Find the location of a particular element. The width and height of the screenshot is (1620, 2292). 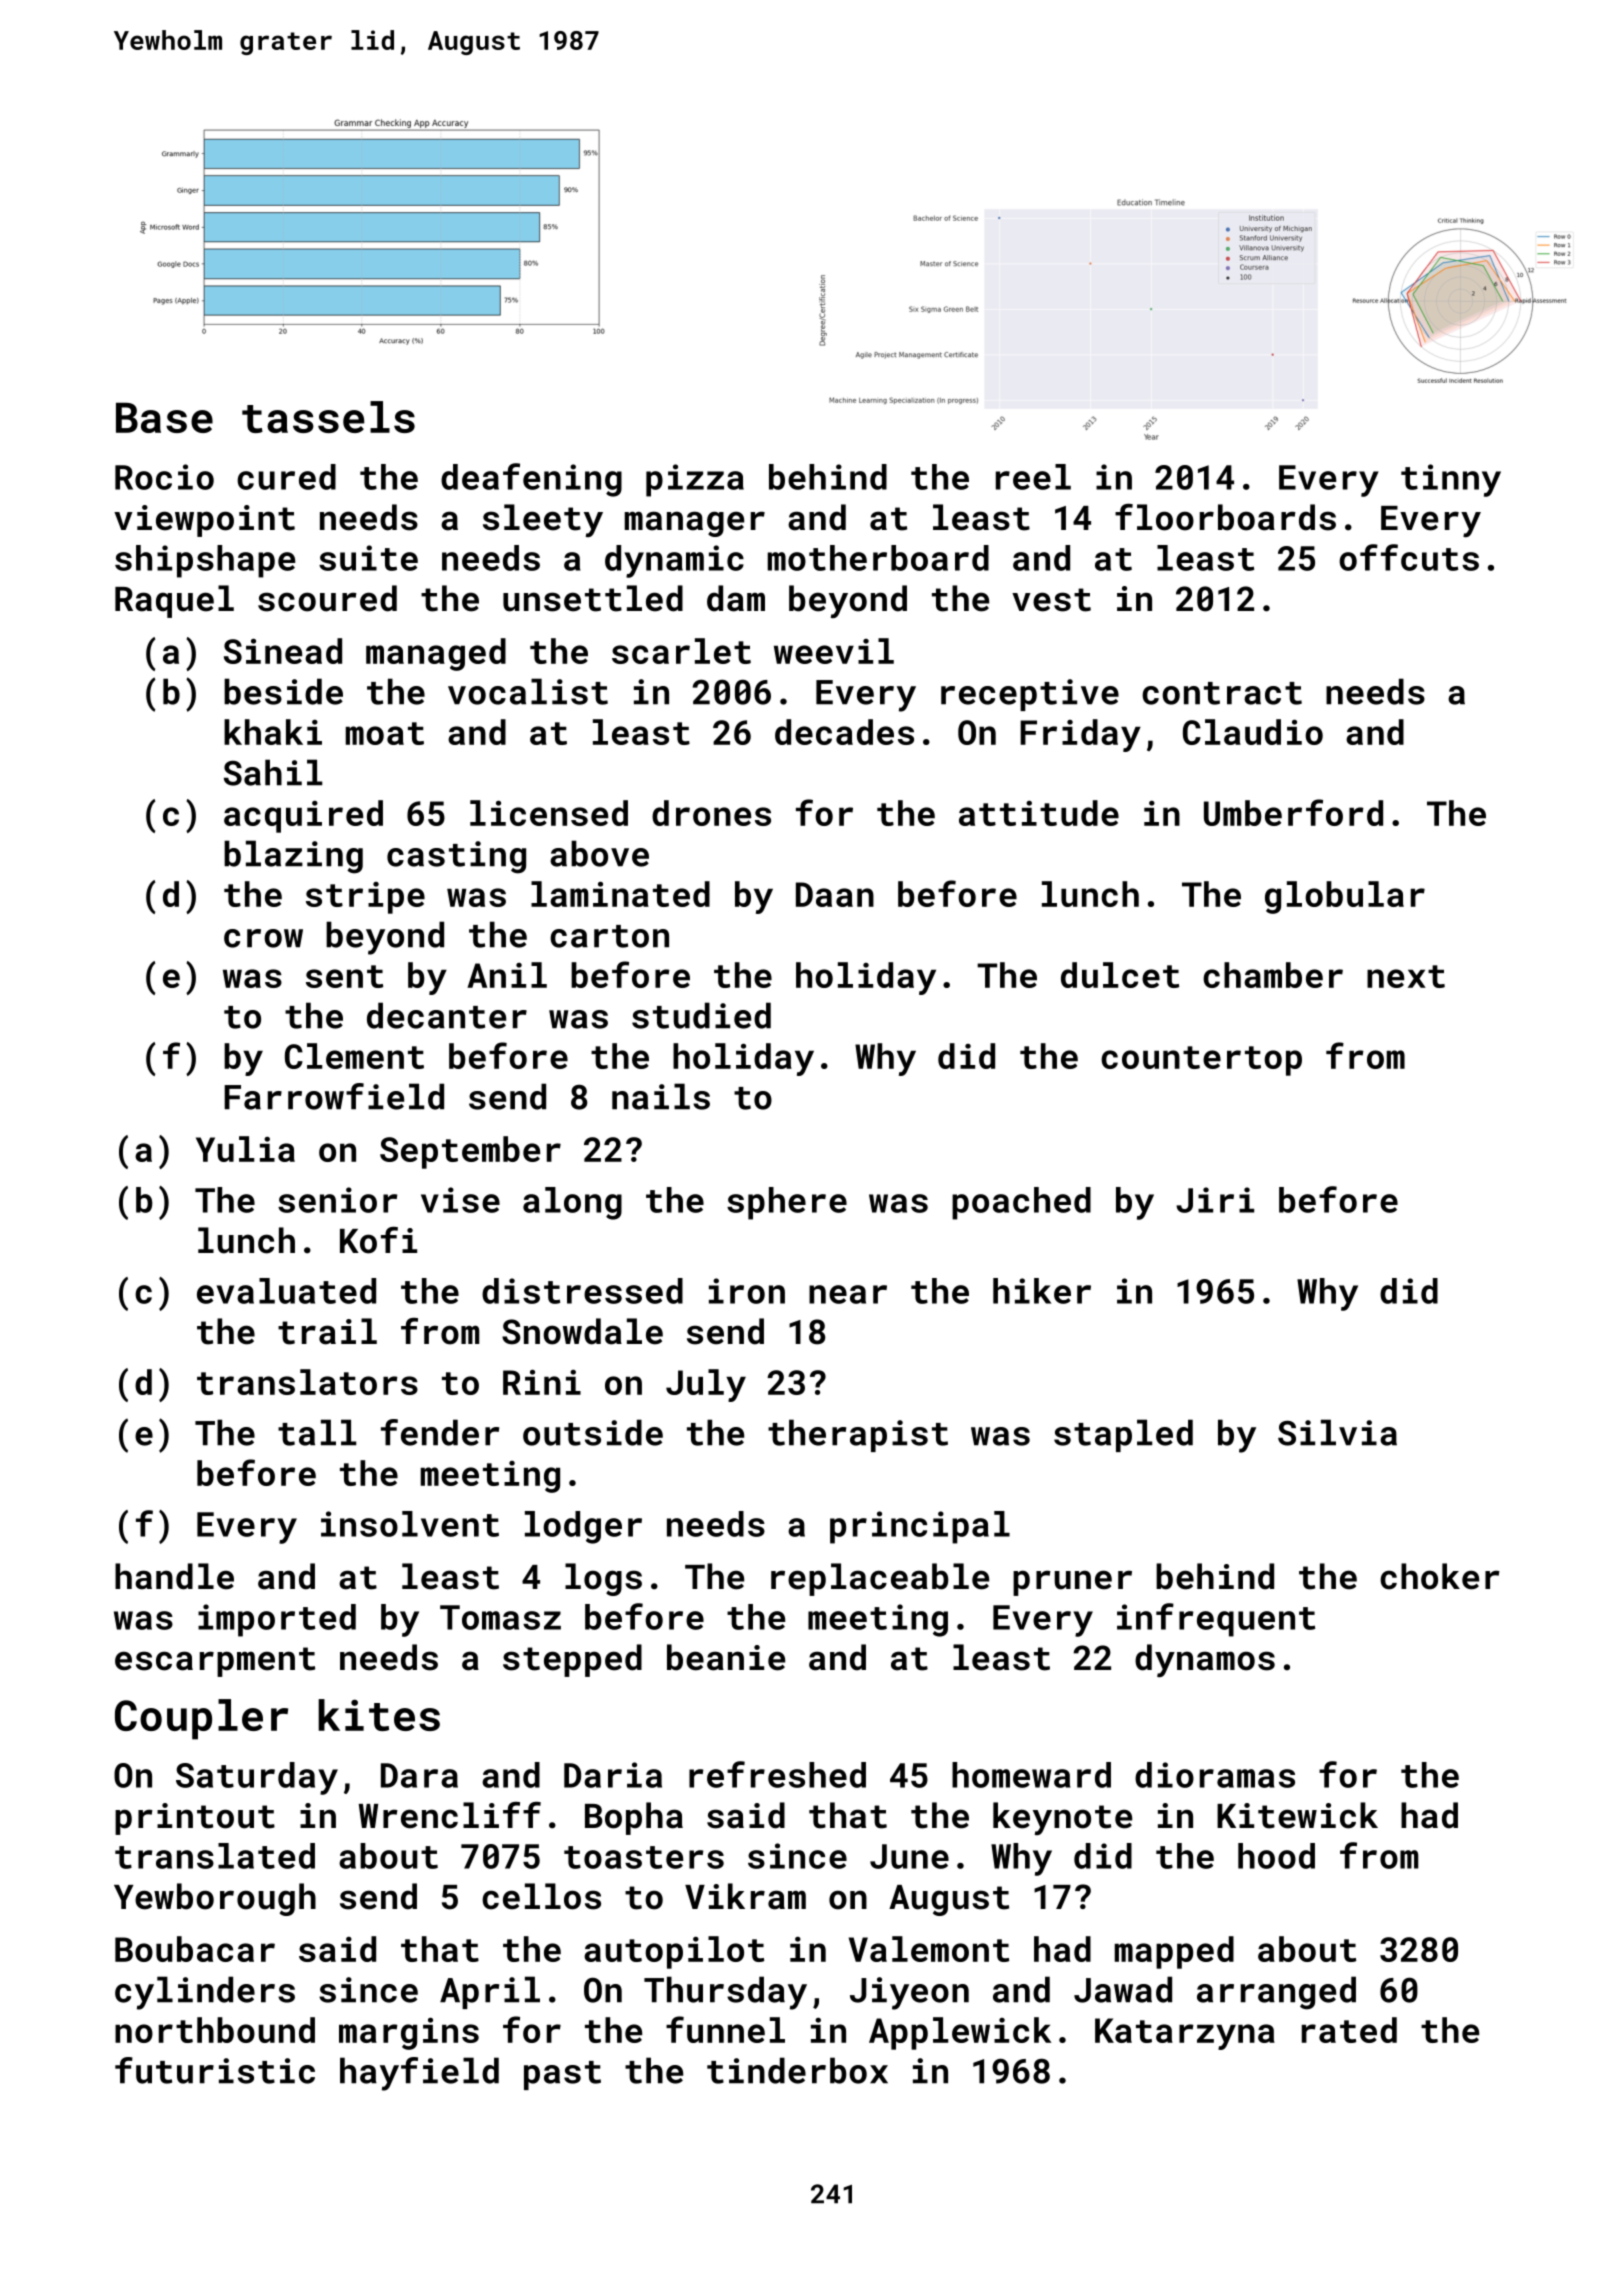

Sinead is located at coordinates (283, 651).
